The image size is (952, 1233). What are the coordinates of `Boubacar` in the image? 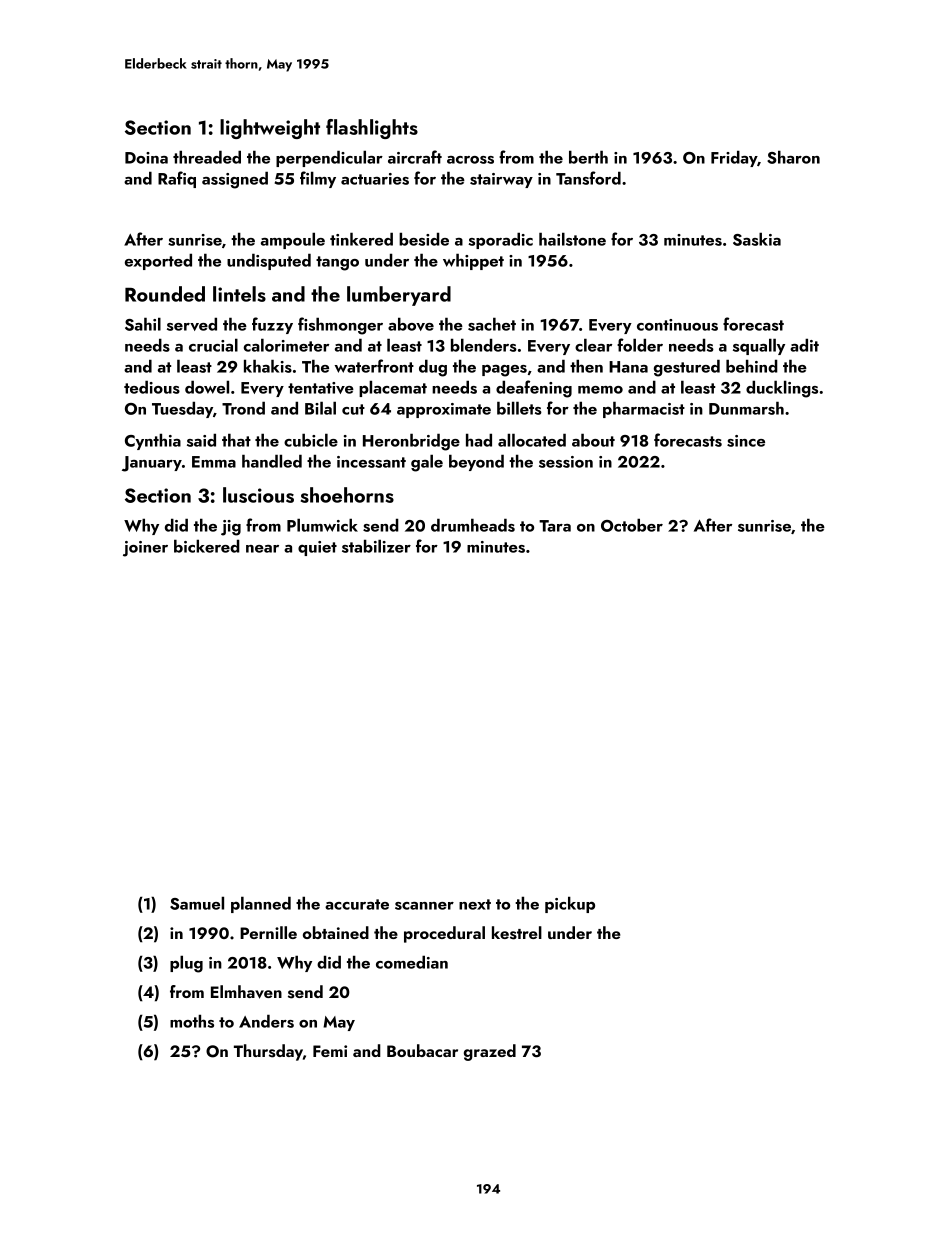 It's located at (422, 1050).
